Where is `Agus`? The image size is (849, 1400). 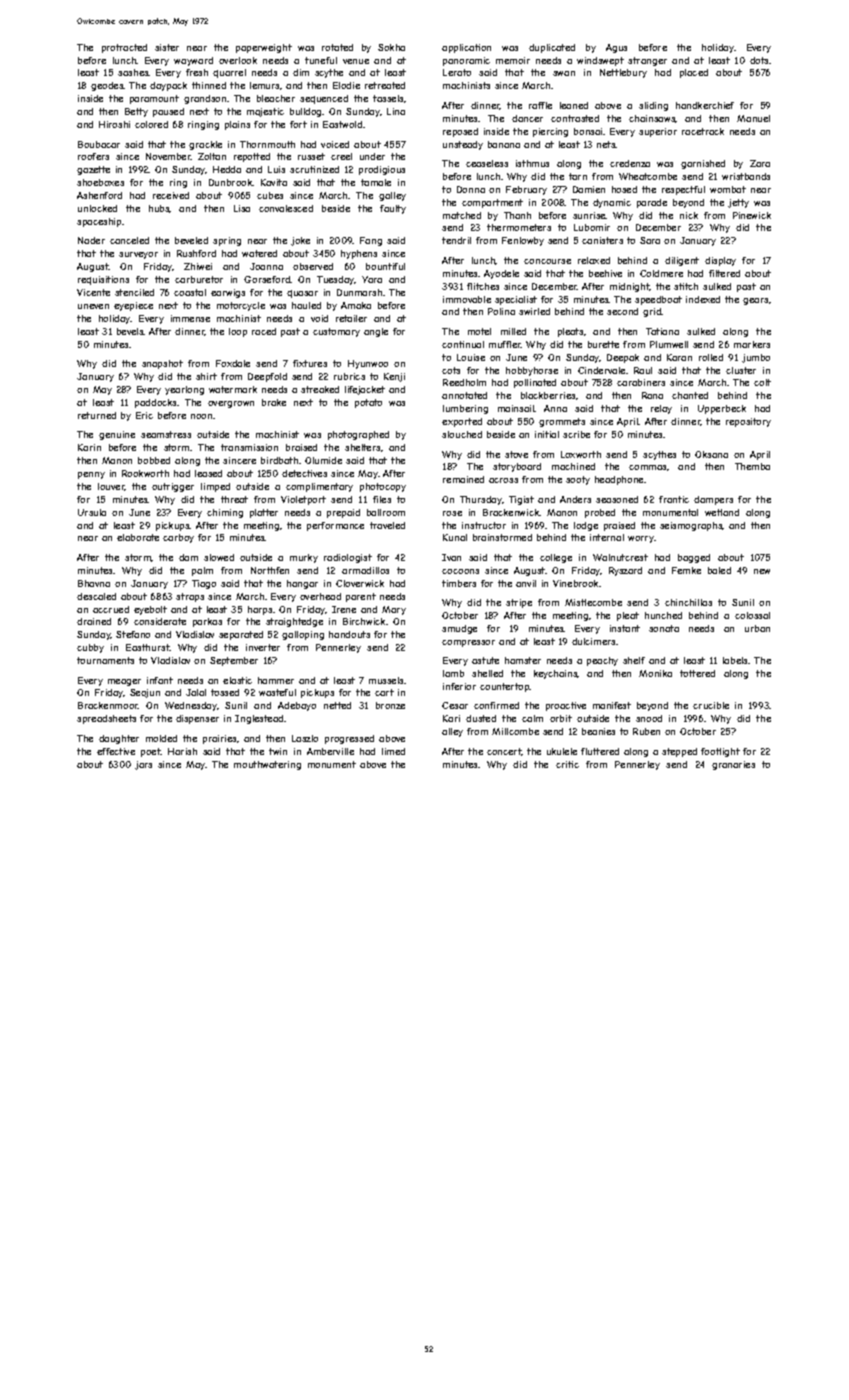
Agus is located at coordinates (616, 48).
